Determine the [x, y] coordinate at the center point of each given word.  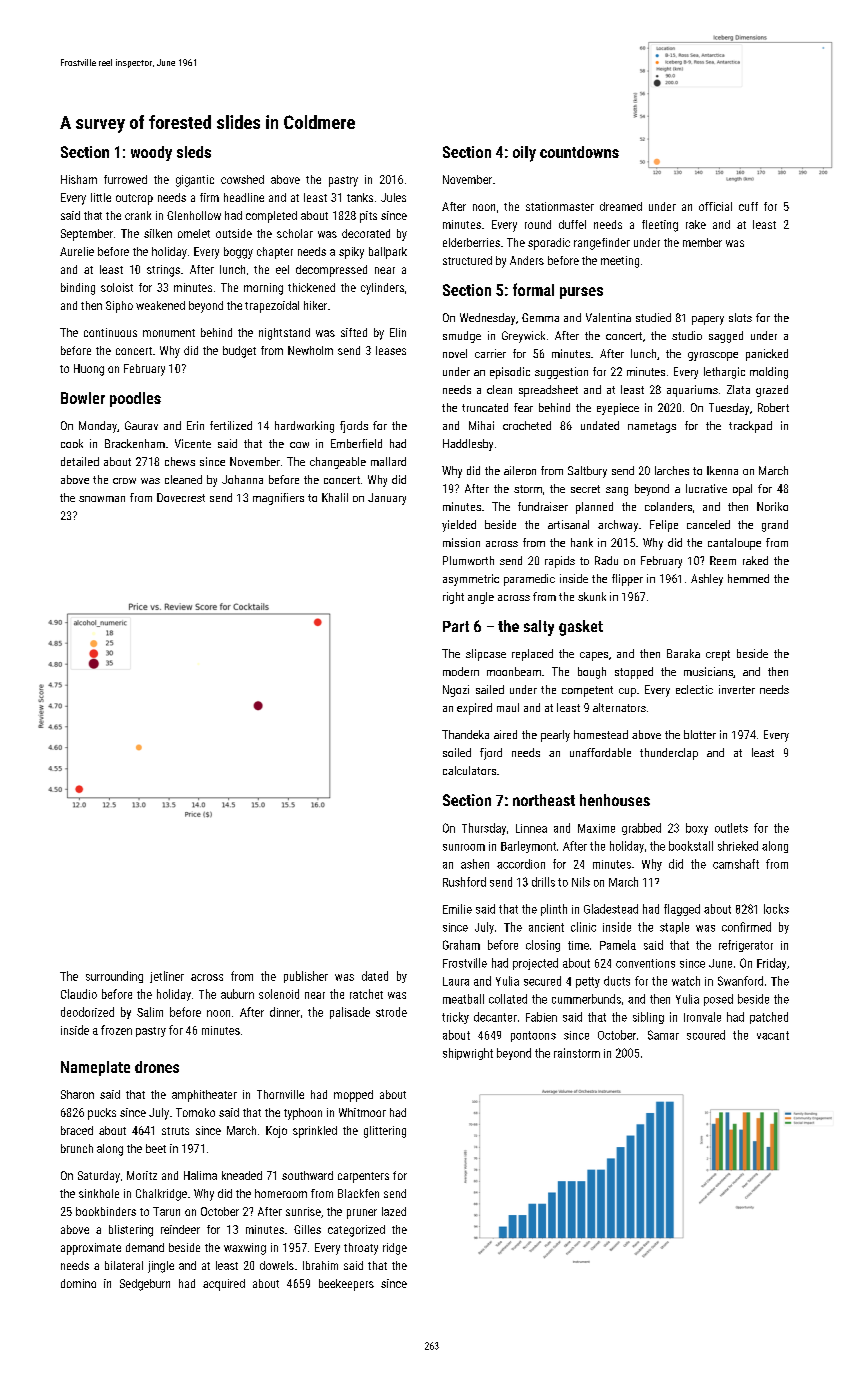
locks [776, 909]
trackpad [750, 427]
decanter [495, 1017]
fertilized [231, 425]
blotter [700, 734]
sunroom [464, 847]
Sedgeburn [145, 1285]
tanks [360, 197]
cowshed [242, 179]
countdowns [579, 152]
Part [456, 626]
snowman [102, 499]
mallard [388, 461]
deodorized [87, 1012]
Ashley [707, 580]
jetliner [167, 977]
